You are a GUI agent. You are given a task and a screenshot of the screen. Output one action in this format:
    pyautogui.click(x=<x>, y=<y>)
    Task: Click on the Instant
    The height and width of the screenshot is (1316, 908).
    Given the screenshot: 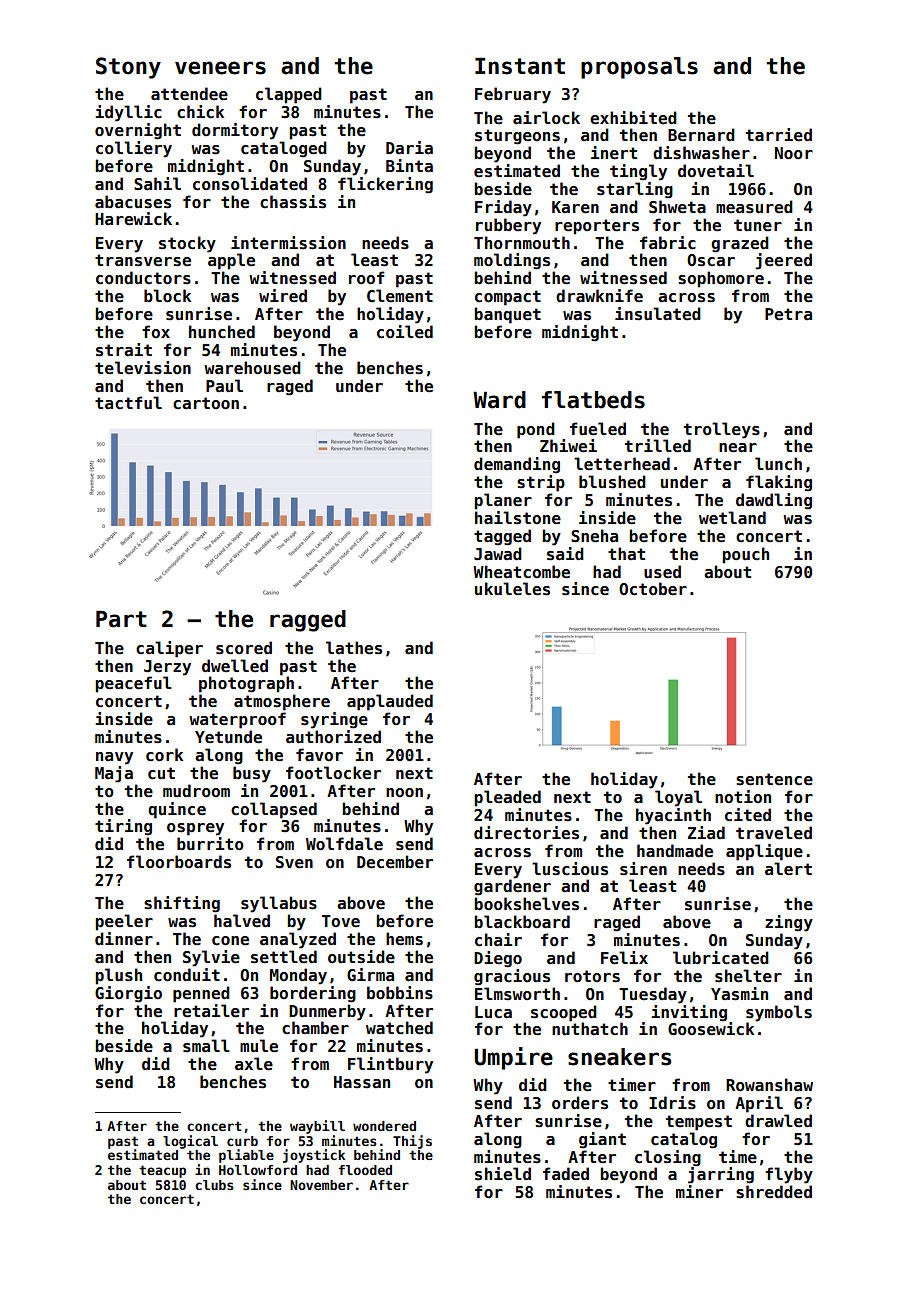 What is the action you would take?
    pyautogui.click(x=520, y=66)
